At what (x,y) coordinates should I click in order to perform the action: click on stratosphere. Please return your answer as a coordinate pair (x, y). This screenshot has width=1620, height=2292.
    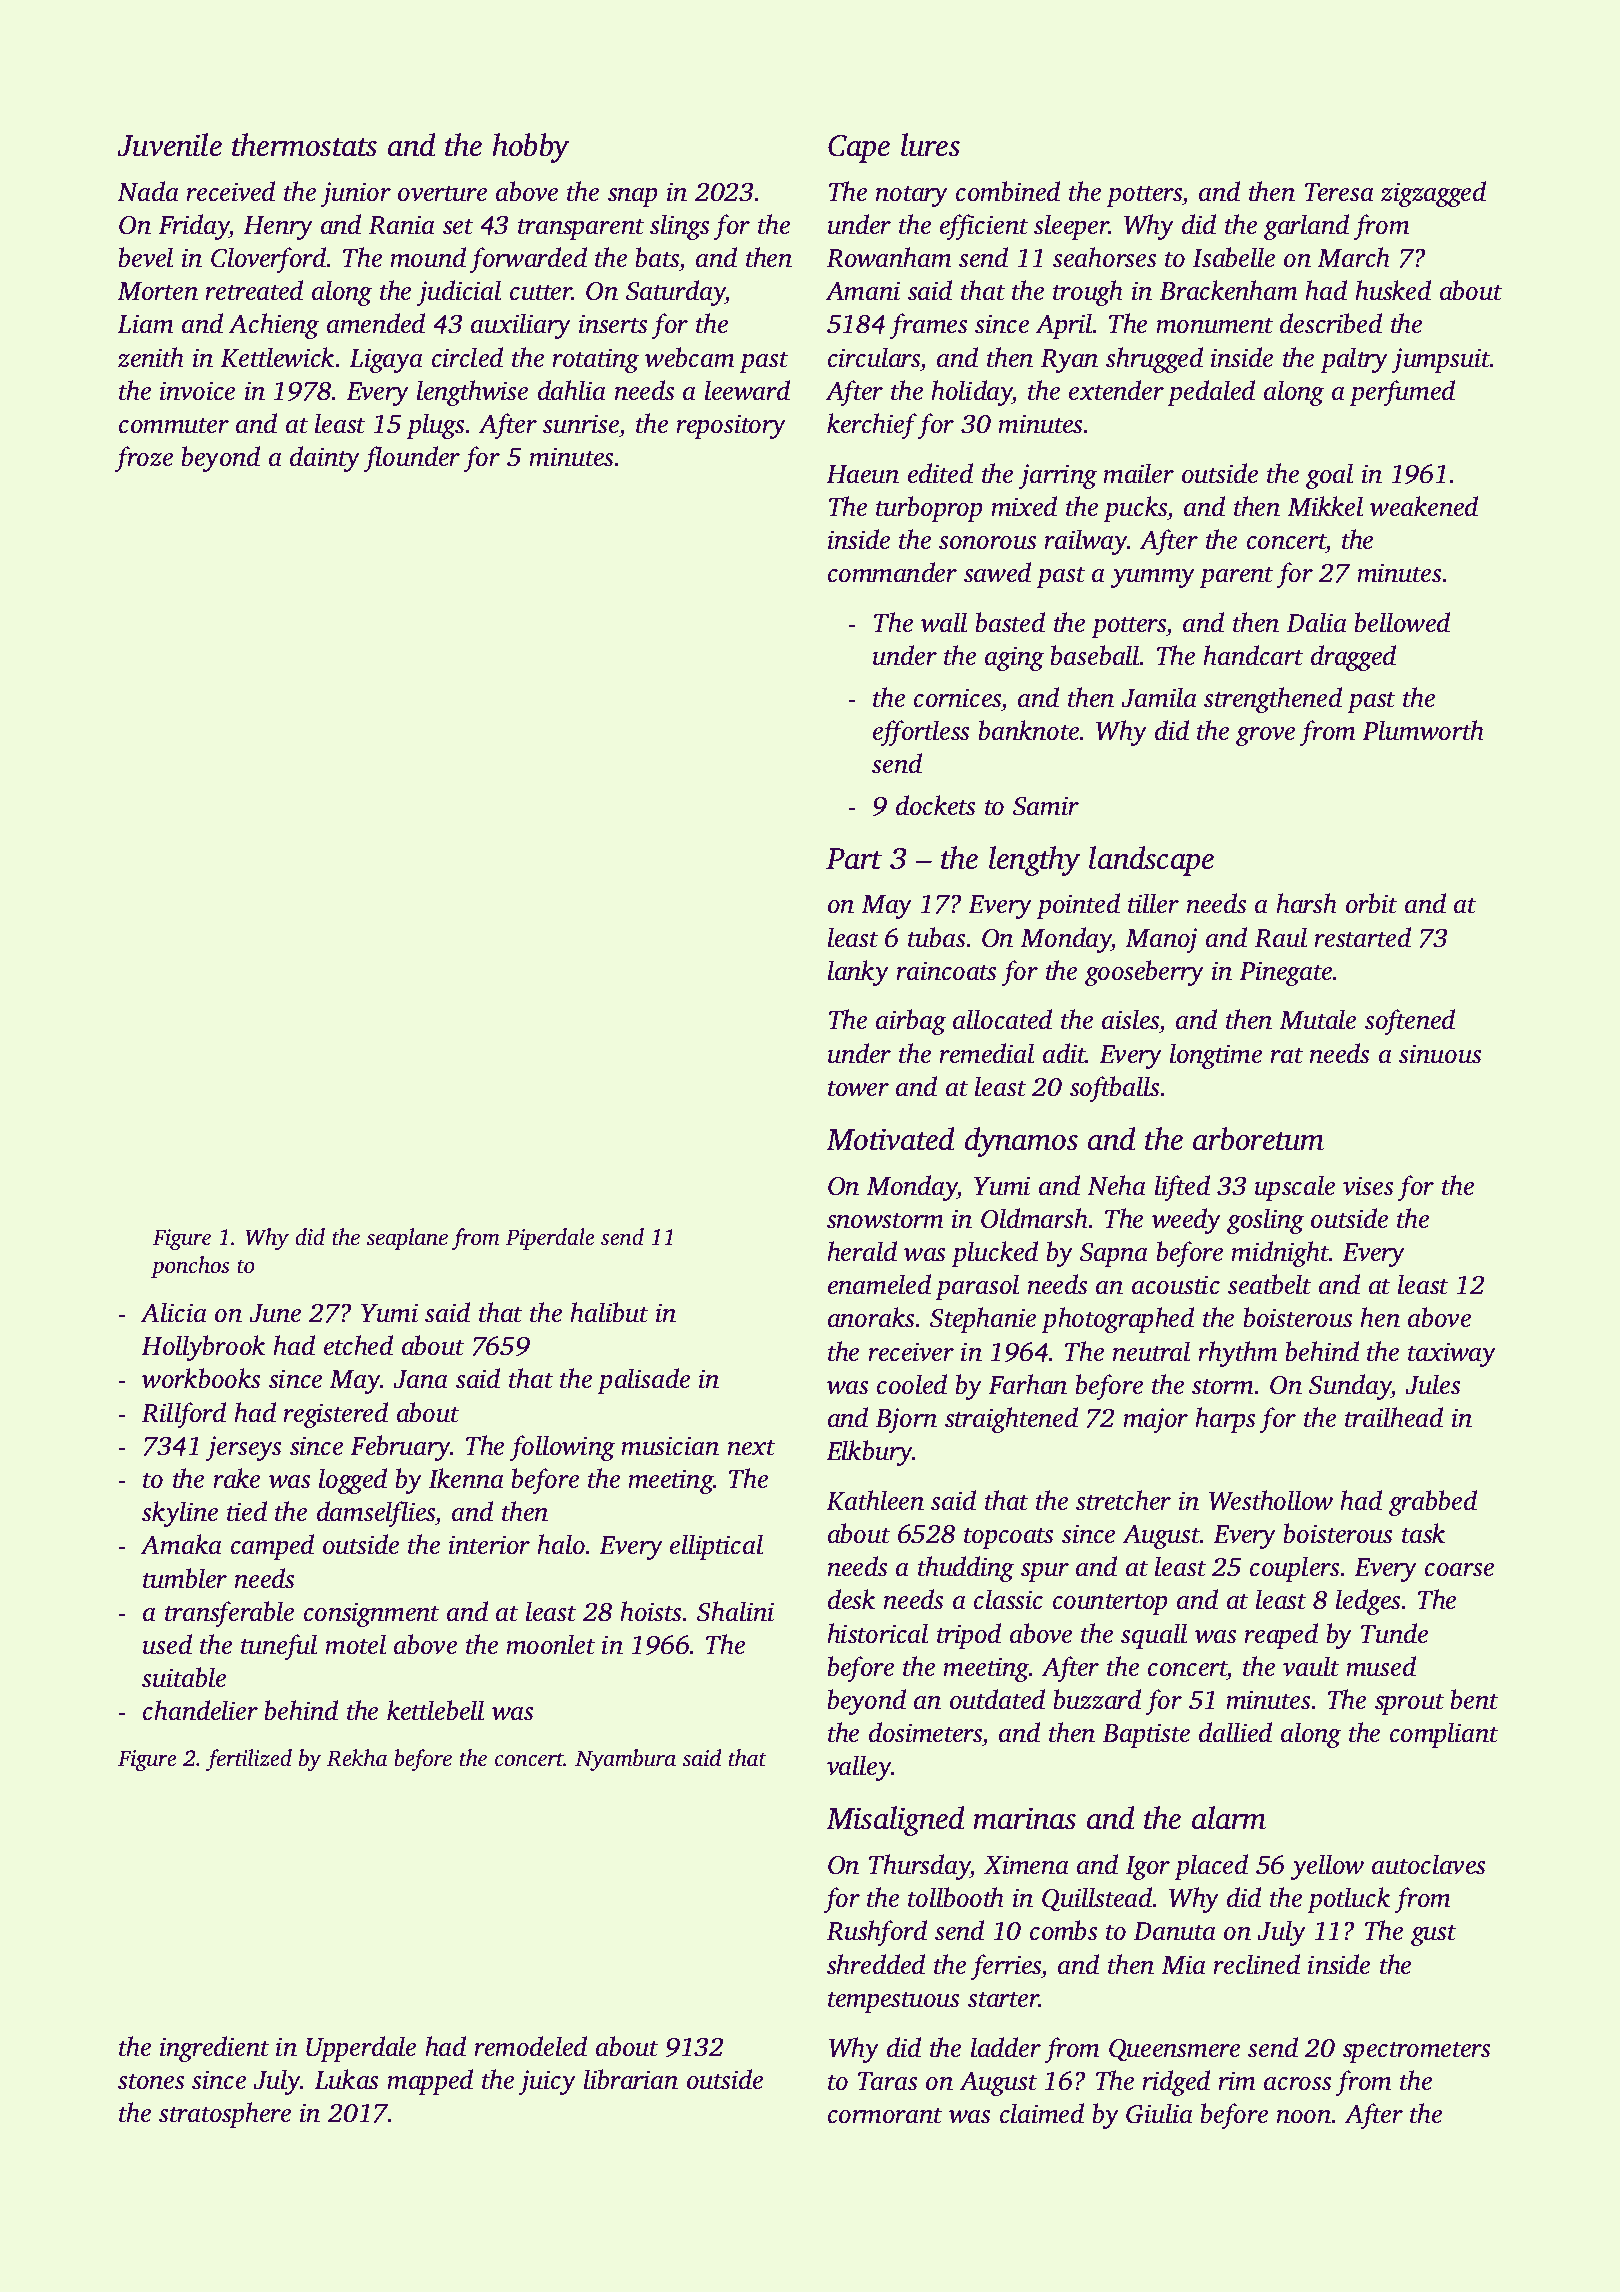
    Looking at the image, I should click on (225, 2115).
